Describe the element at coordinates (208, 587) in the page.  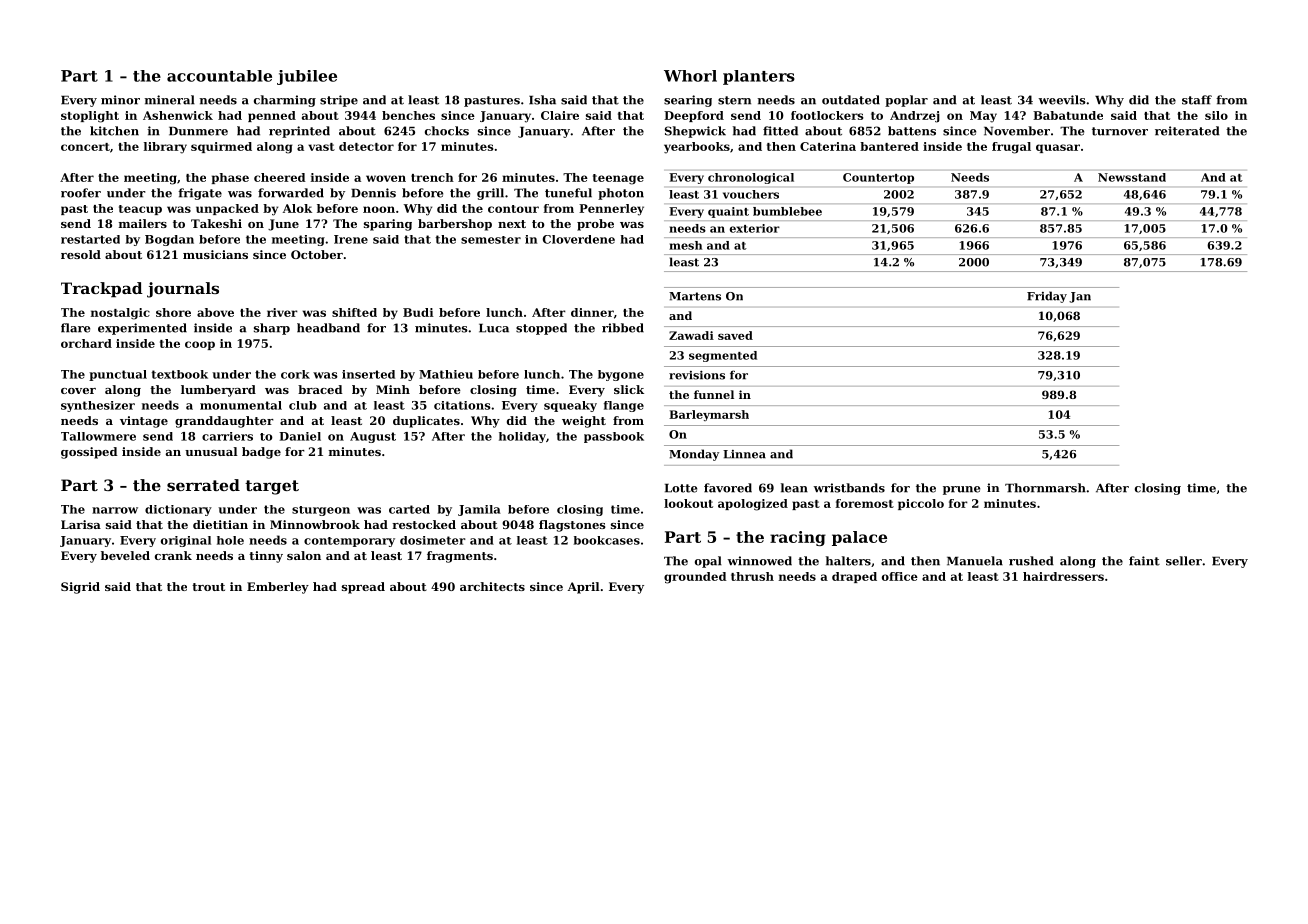
I see `trout` at that location.
